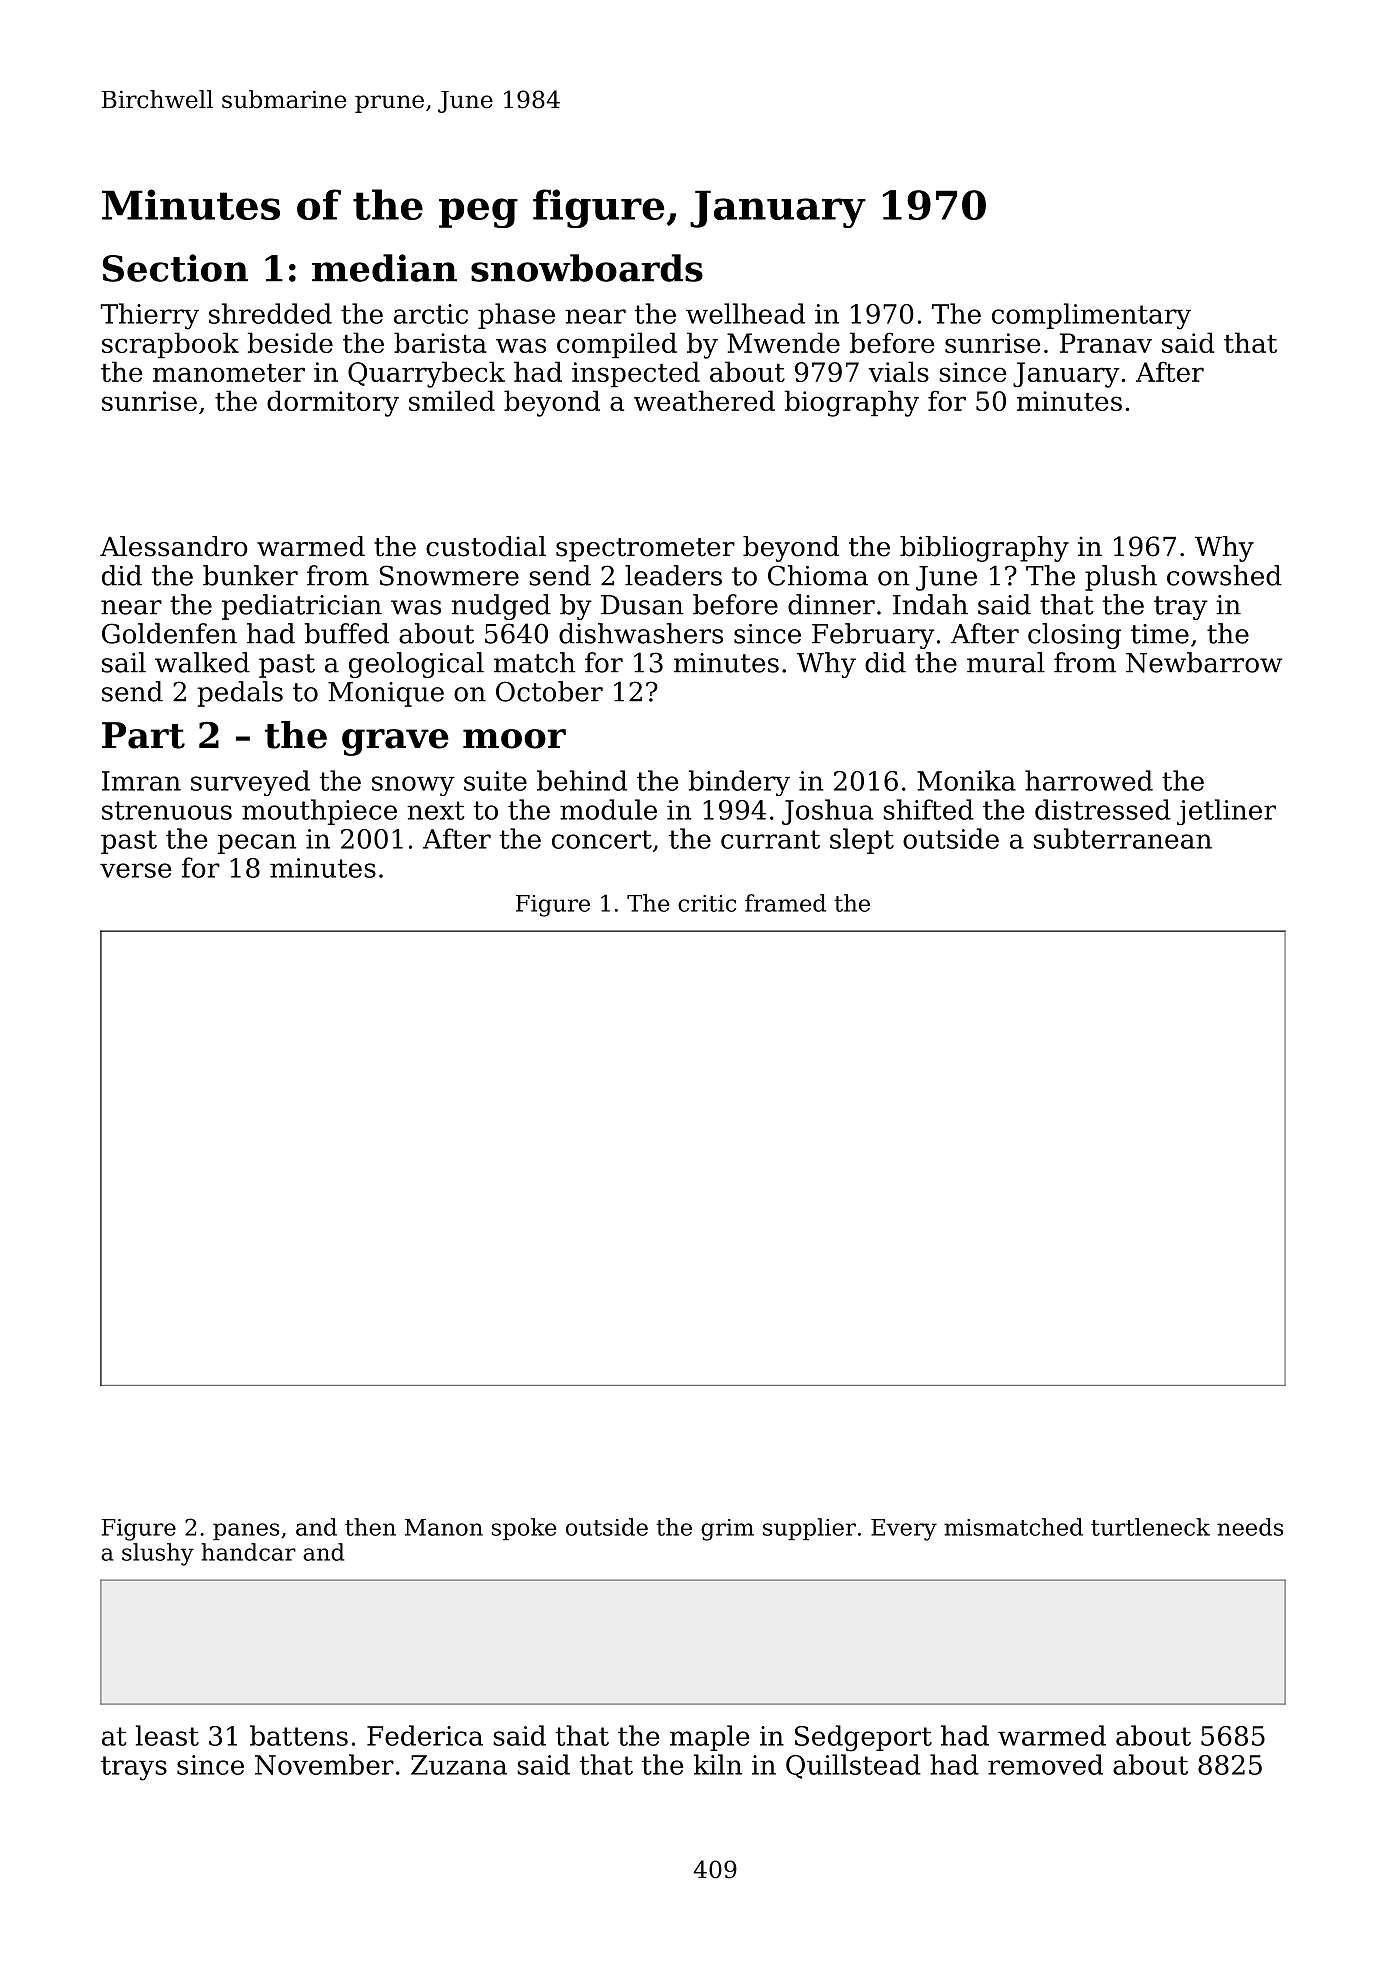 The image size is (1386, 1969). Describe the element at coordinates (1123, 838) in the screenshot. I see `subterranean` at that location.
